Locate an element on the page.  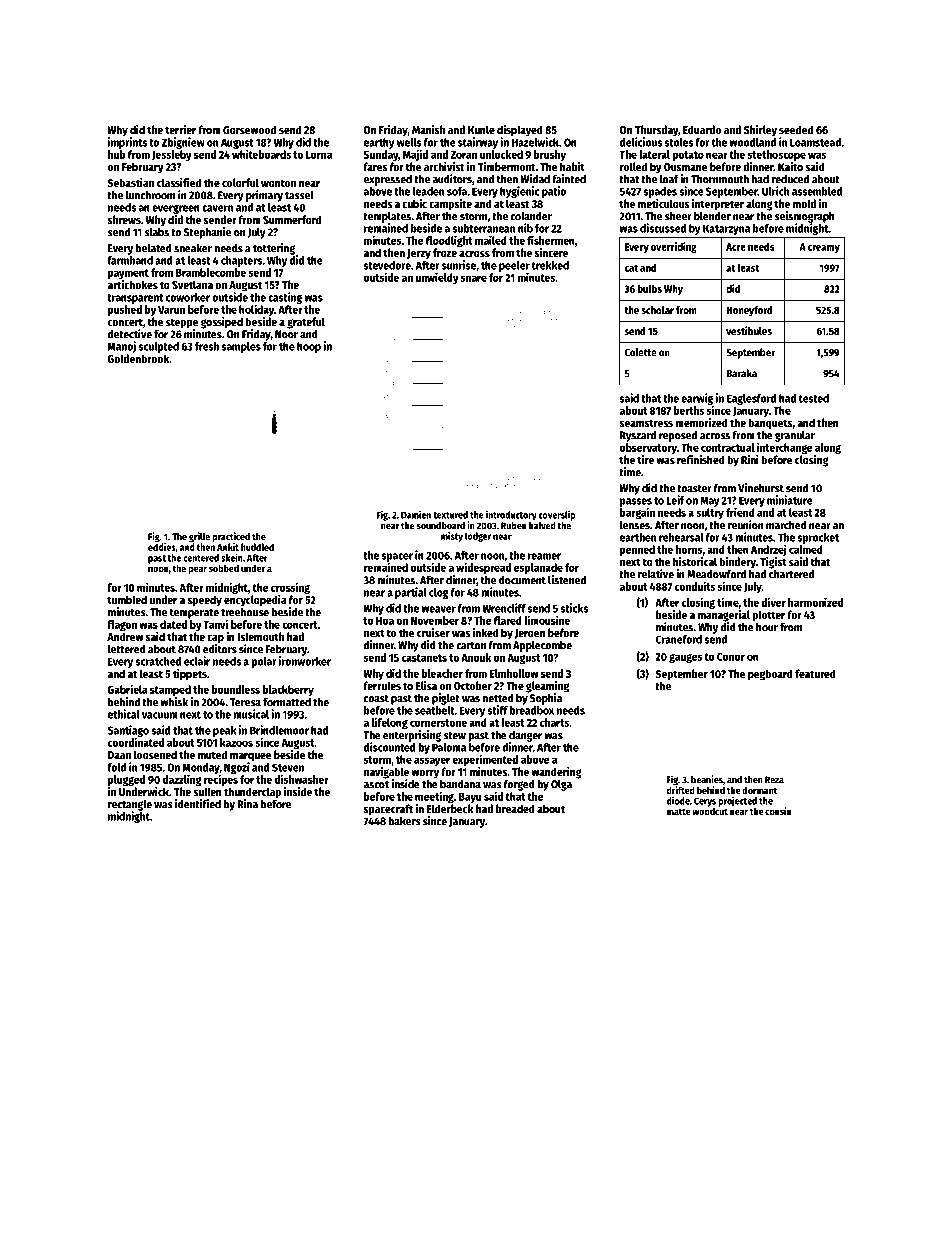
samples is located at coordinates (241, 347).
